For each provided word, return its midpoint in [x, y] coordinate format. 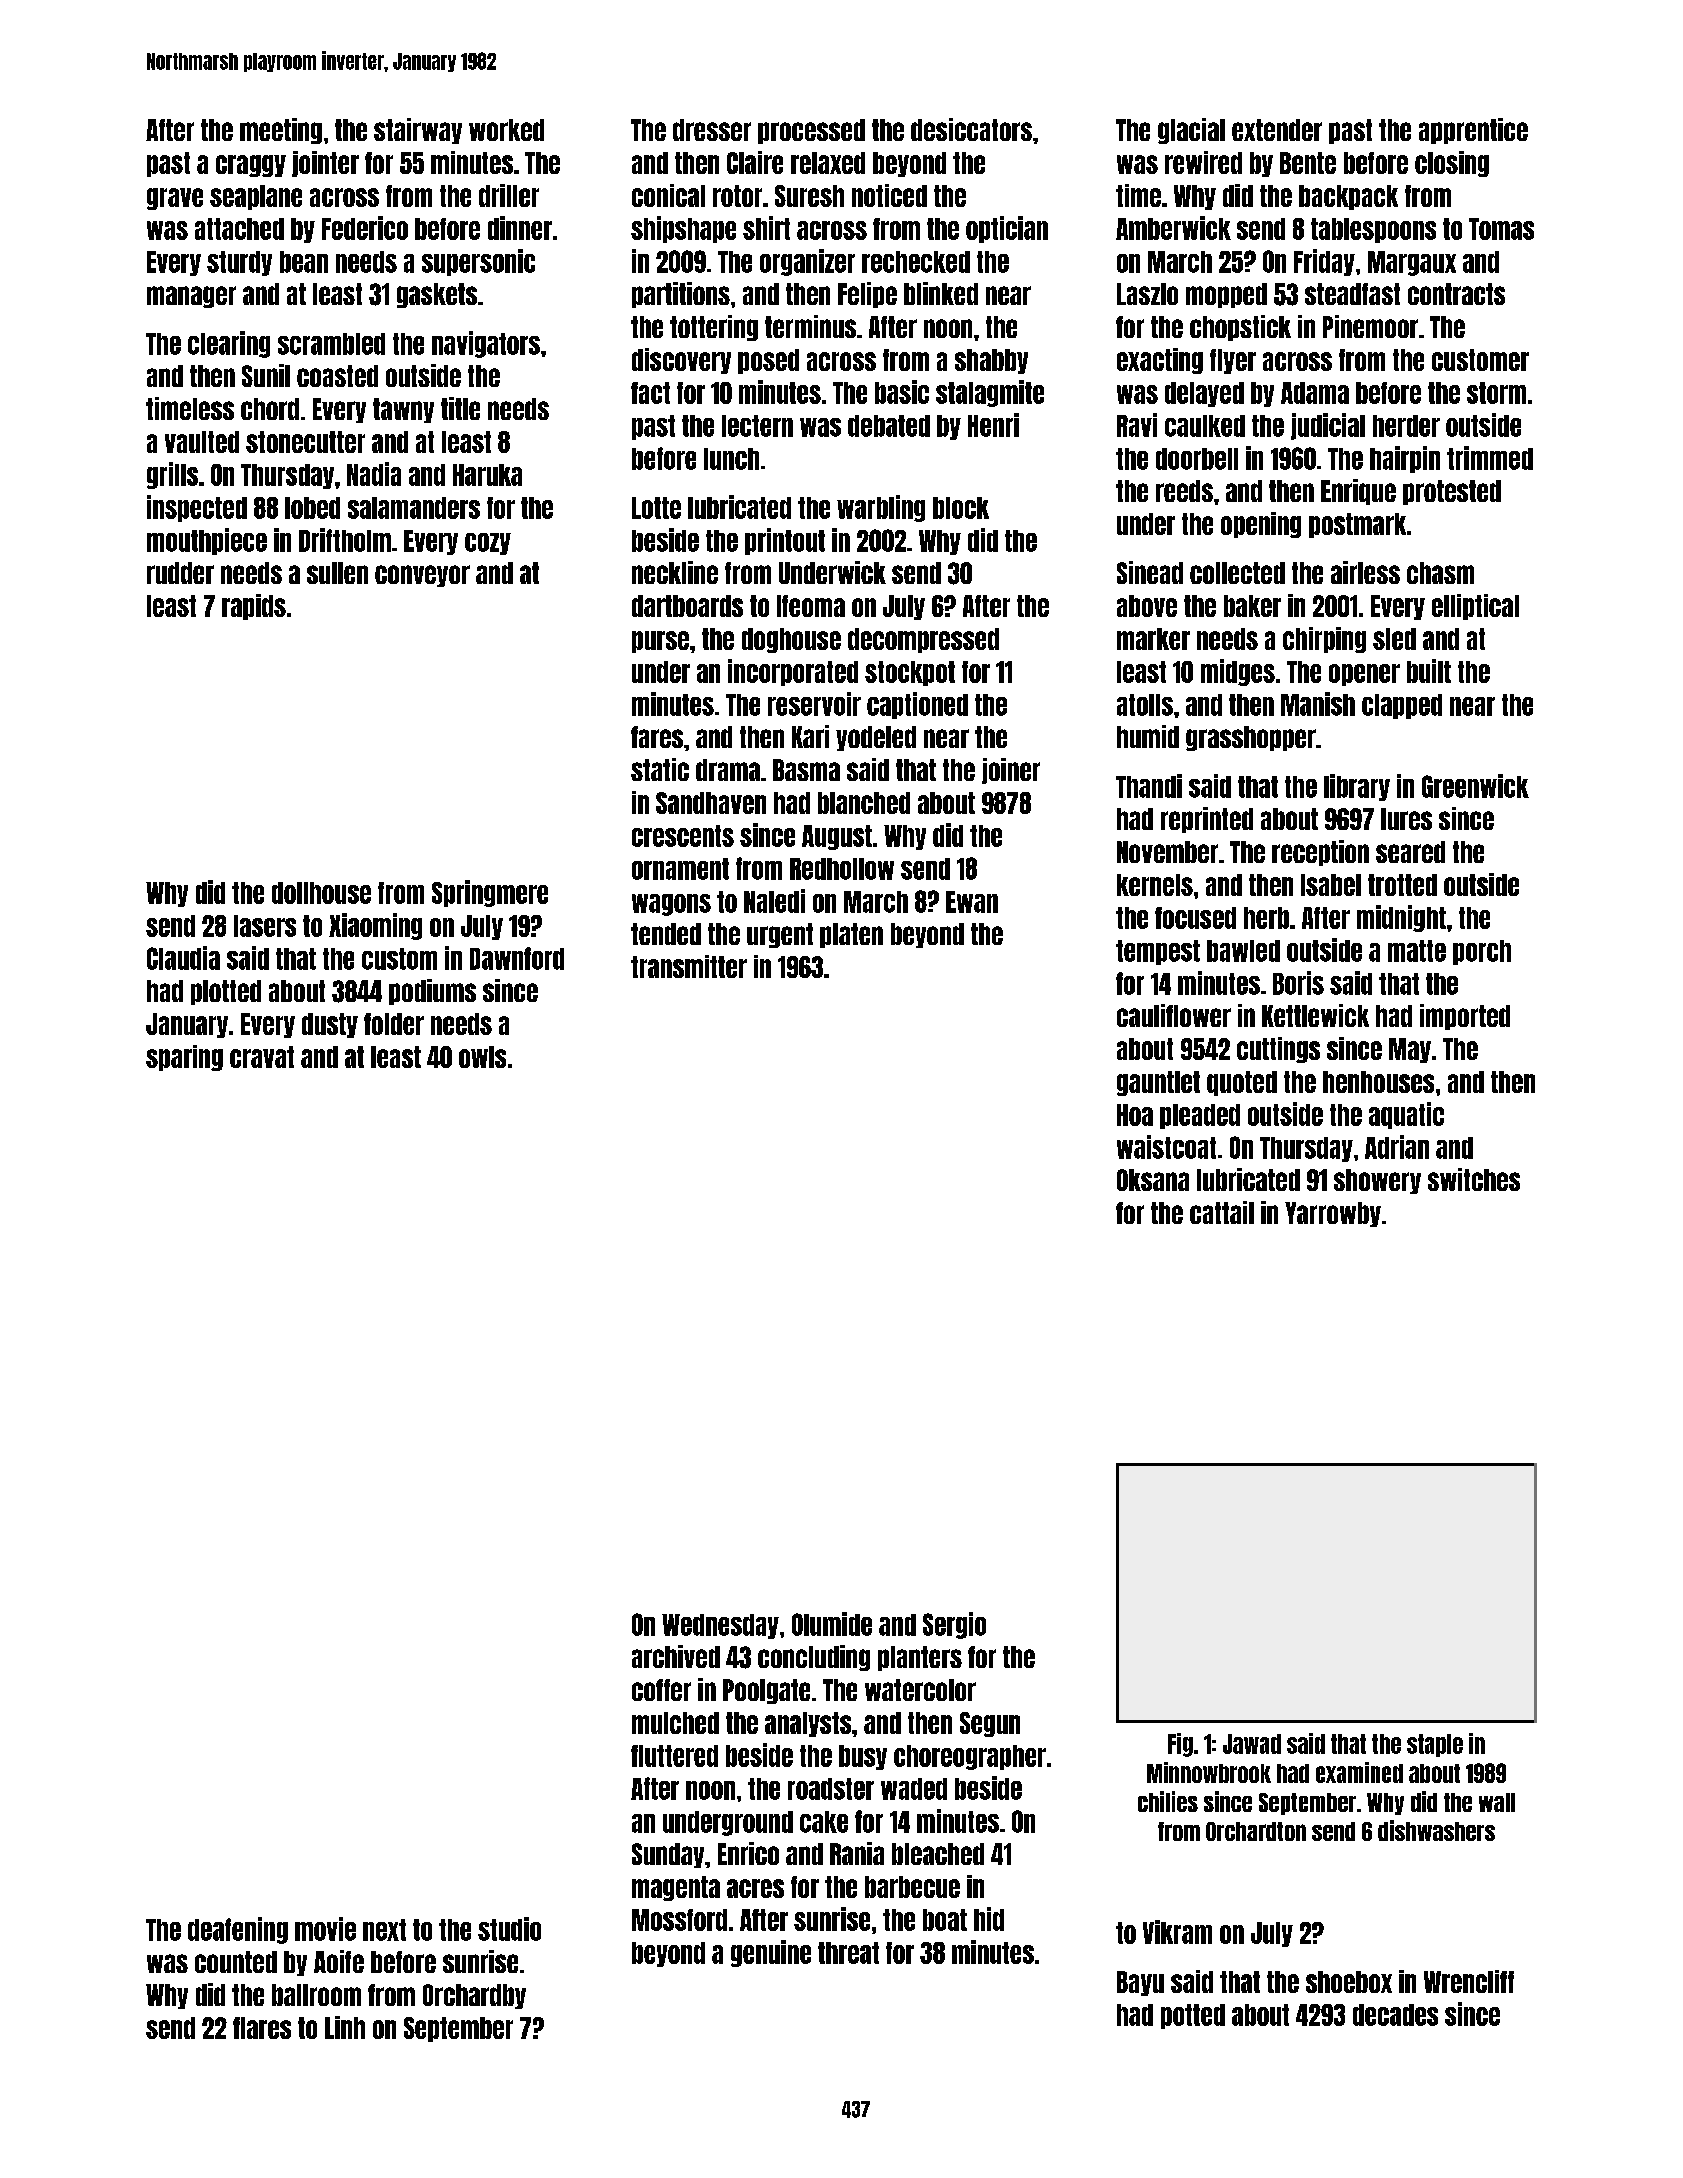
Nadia [374, 474]
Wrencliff [1469, 1981]
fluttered [674, 1756]
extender [1277, 130]
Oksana [1153, 1180]
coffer [661, 1690]
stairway [418, 131]
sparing [184, 1058]
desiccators [971, 129]
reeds [1184, 491]
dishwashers [1436, 1830]
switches [1474, 1179]
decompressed [923, 640]
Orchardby [474, 1996]
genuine [771, 1953]
